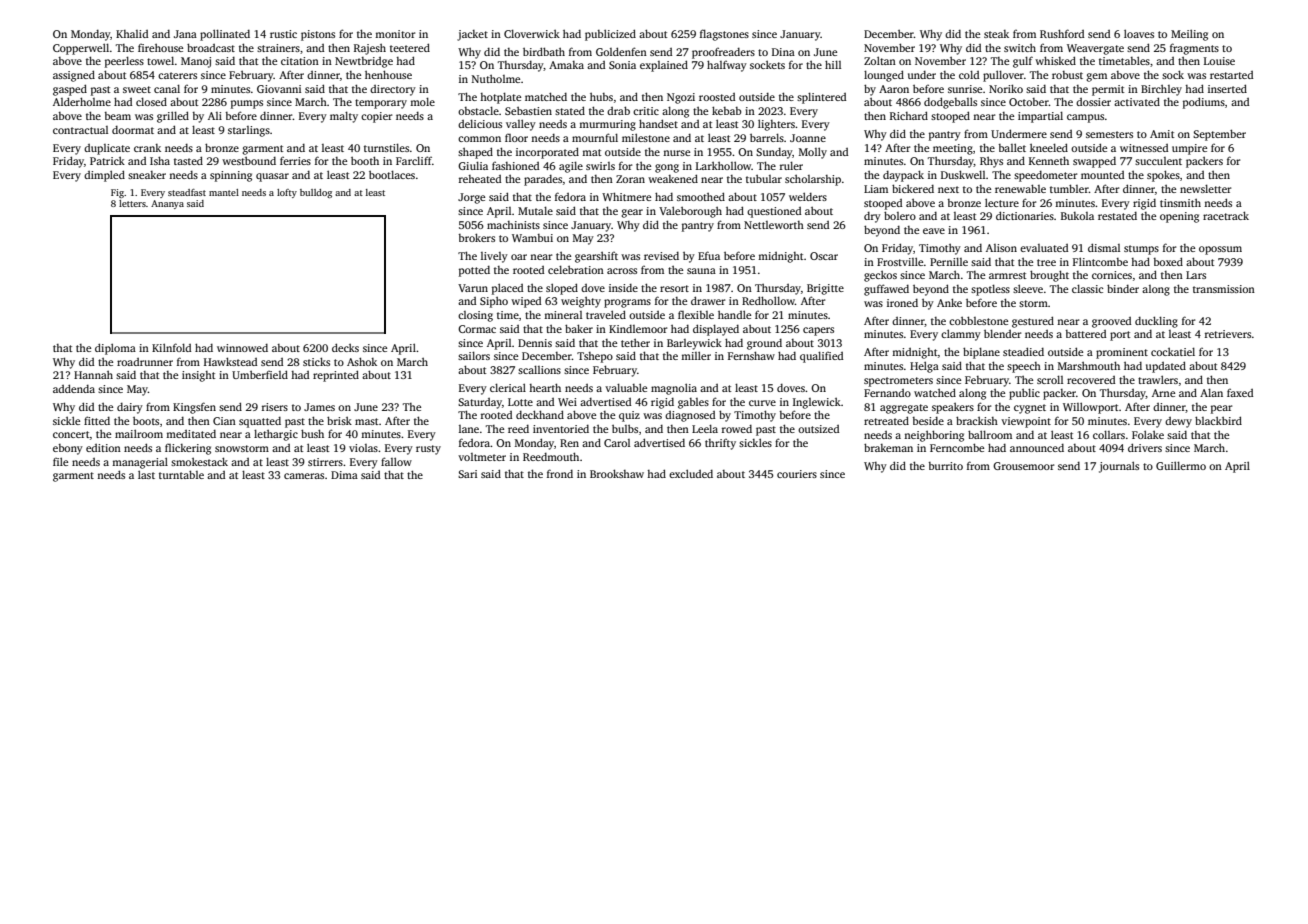 The width and height of the screenshot is (1308, 924). I want to click on rustic, so click(283, 34).
